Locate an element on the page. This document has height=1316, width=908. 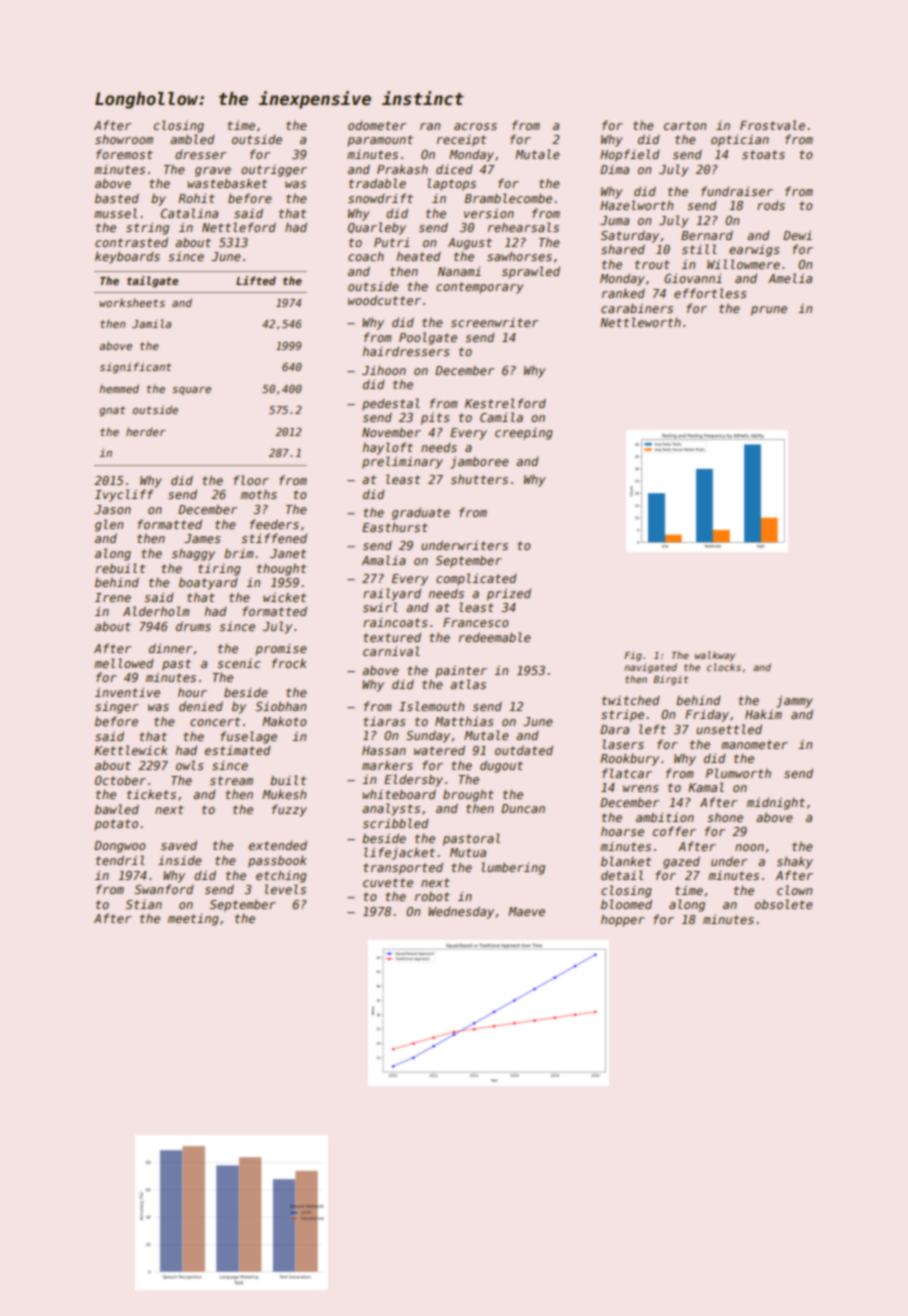
prune is located at coordinates (769, 311).
